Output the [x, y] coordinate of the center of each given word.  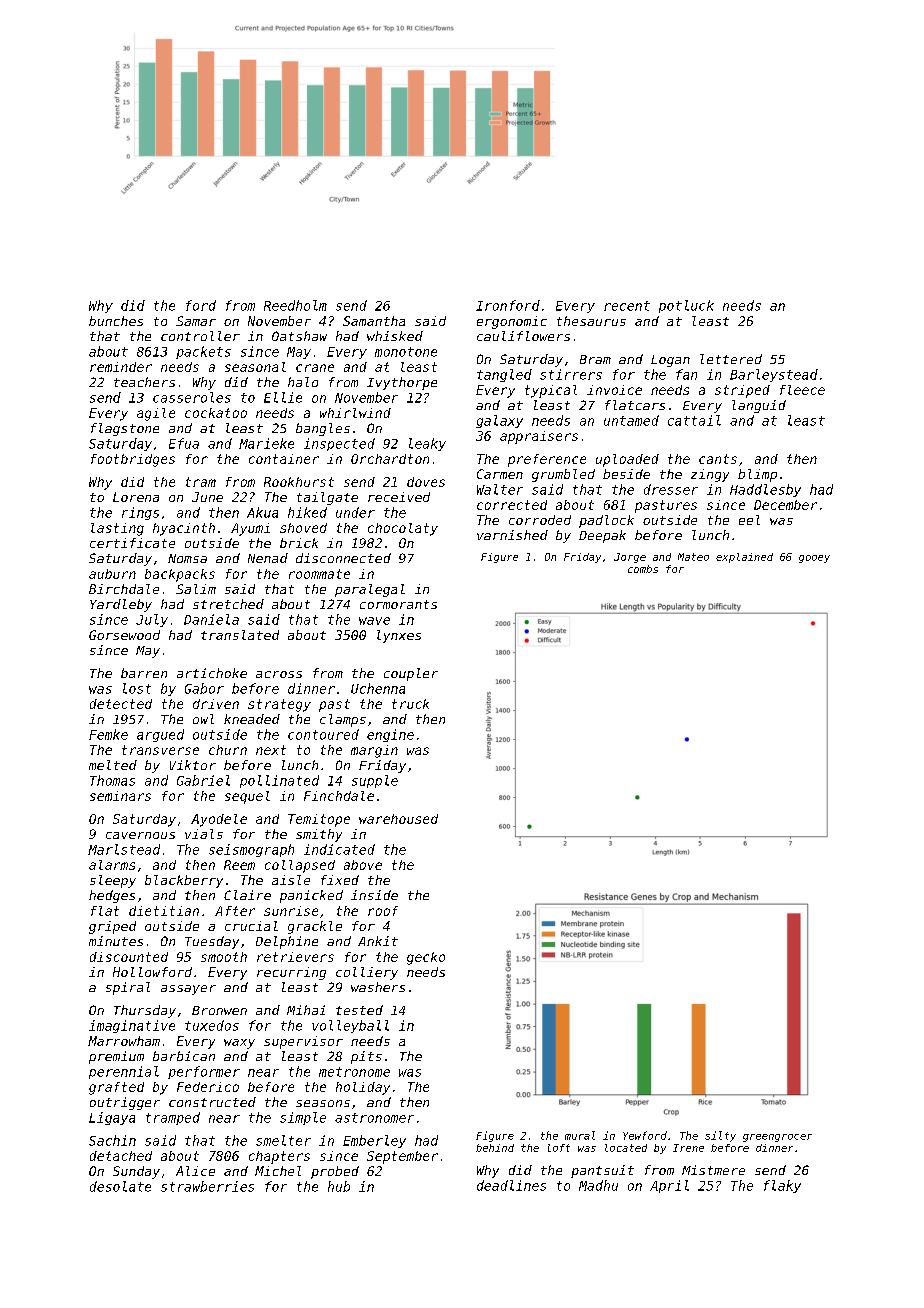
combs [643, 569]
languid [759, 406]
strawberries [207, 1186]
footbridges [133, 460]
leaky [427, 444]
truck [410, 704]
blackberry [184, 881]
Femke [108, 734]
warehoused [398, 819]
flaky [782, 1186]
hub [339, 1186]
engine [390, 735]
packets [203, 352]
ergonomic [512, 322]
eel [749, 520]
